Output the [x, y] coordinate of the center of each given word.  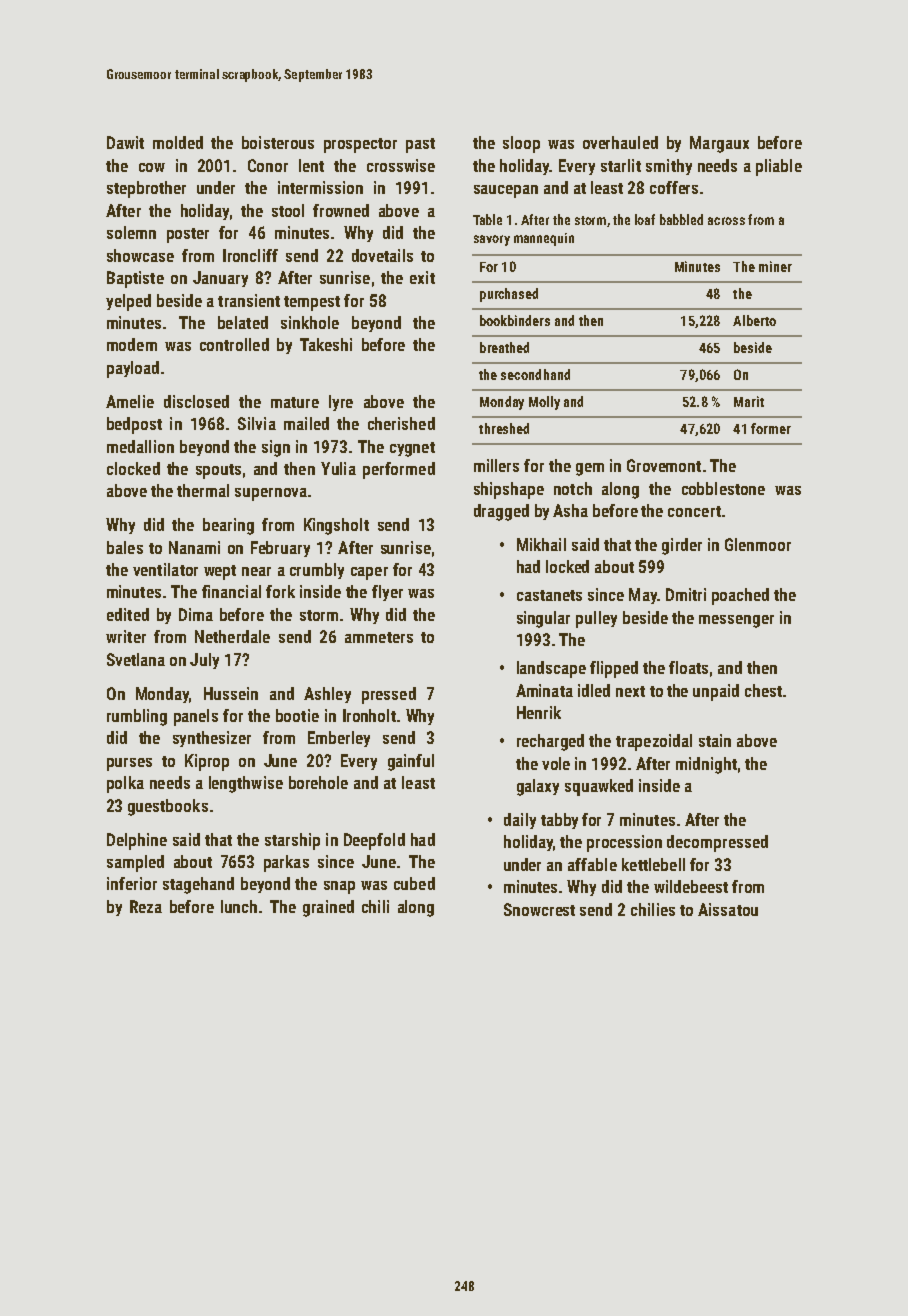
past [420, 145]
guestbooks [168, 807]
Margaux [719, 144]
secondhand [535, 374]
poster [188, 235]
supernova [271, 494]
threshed [504, 428]
